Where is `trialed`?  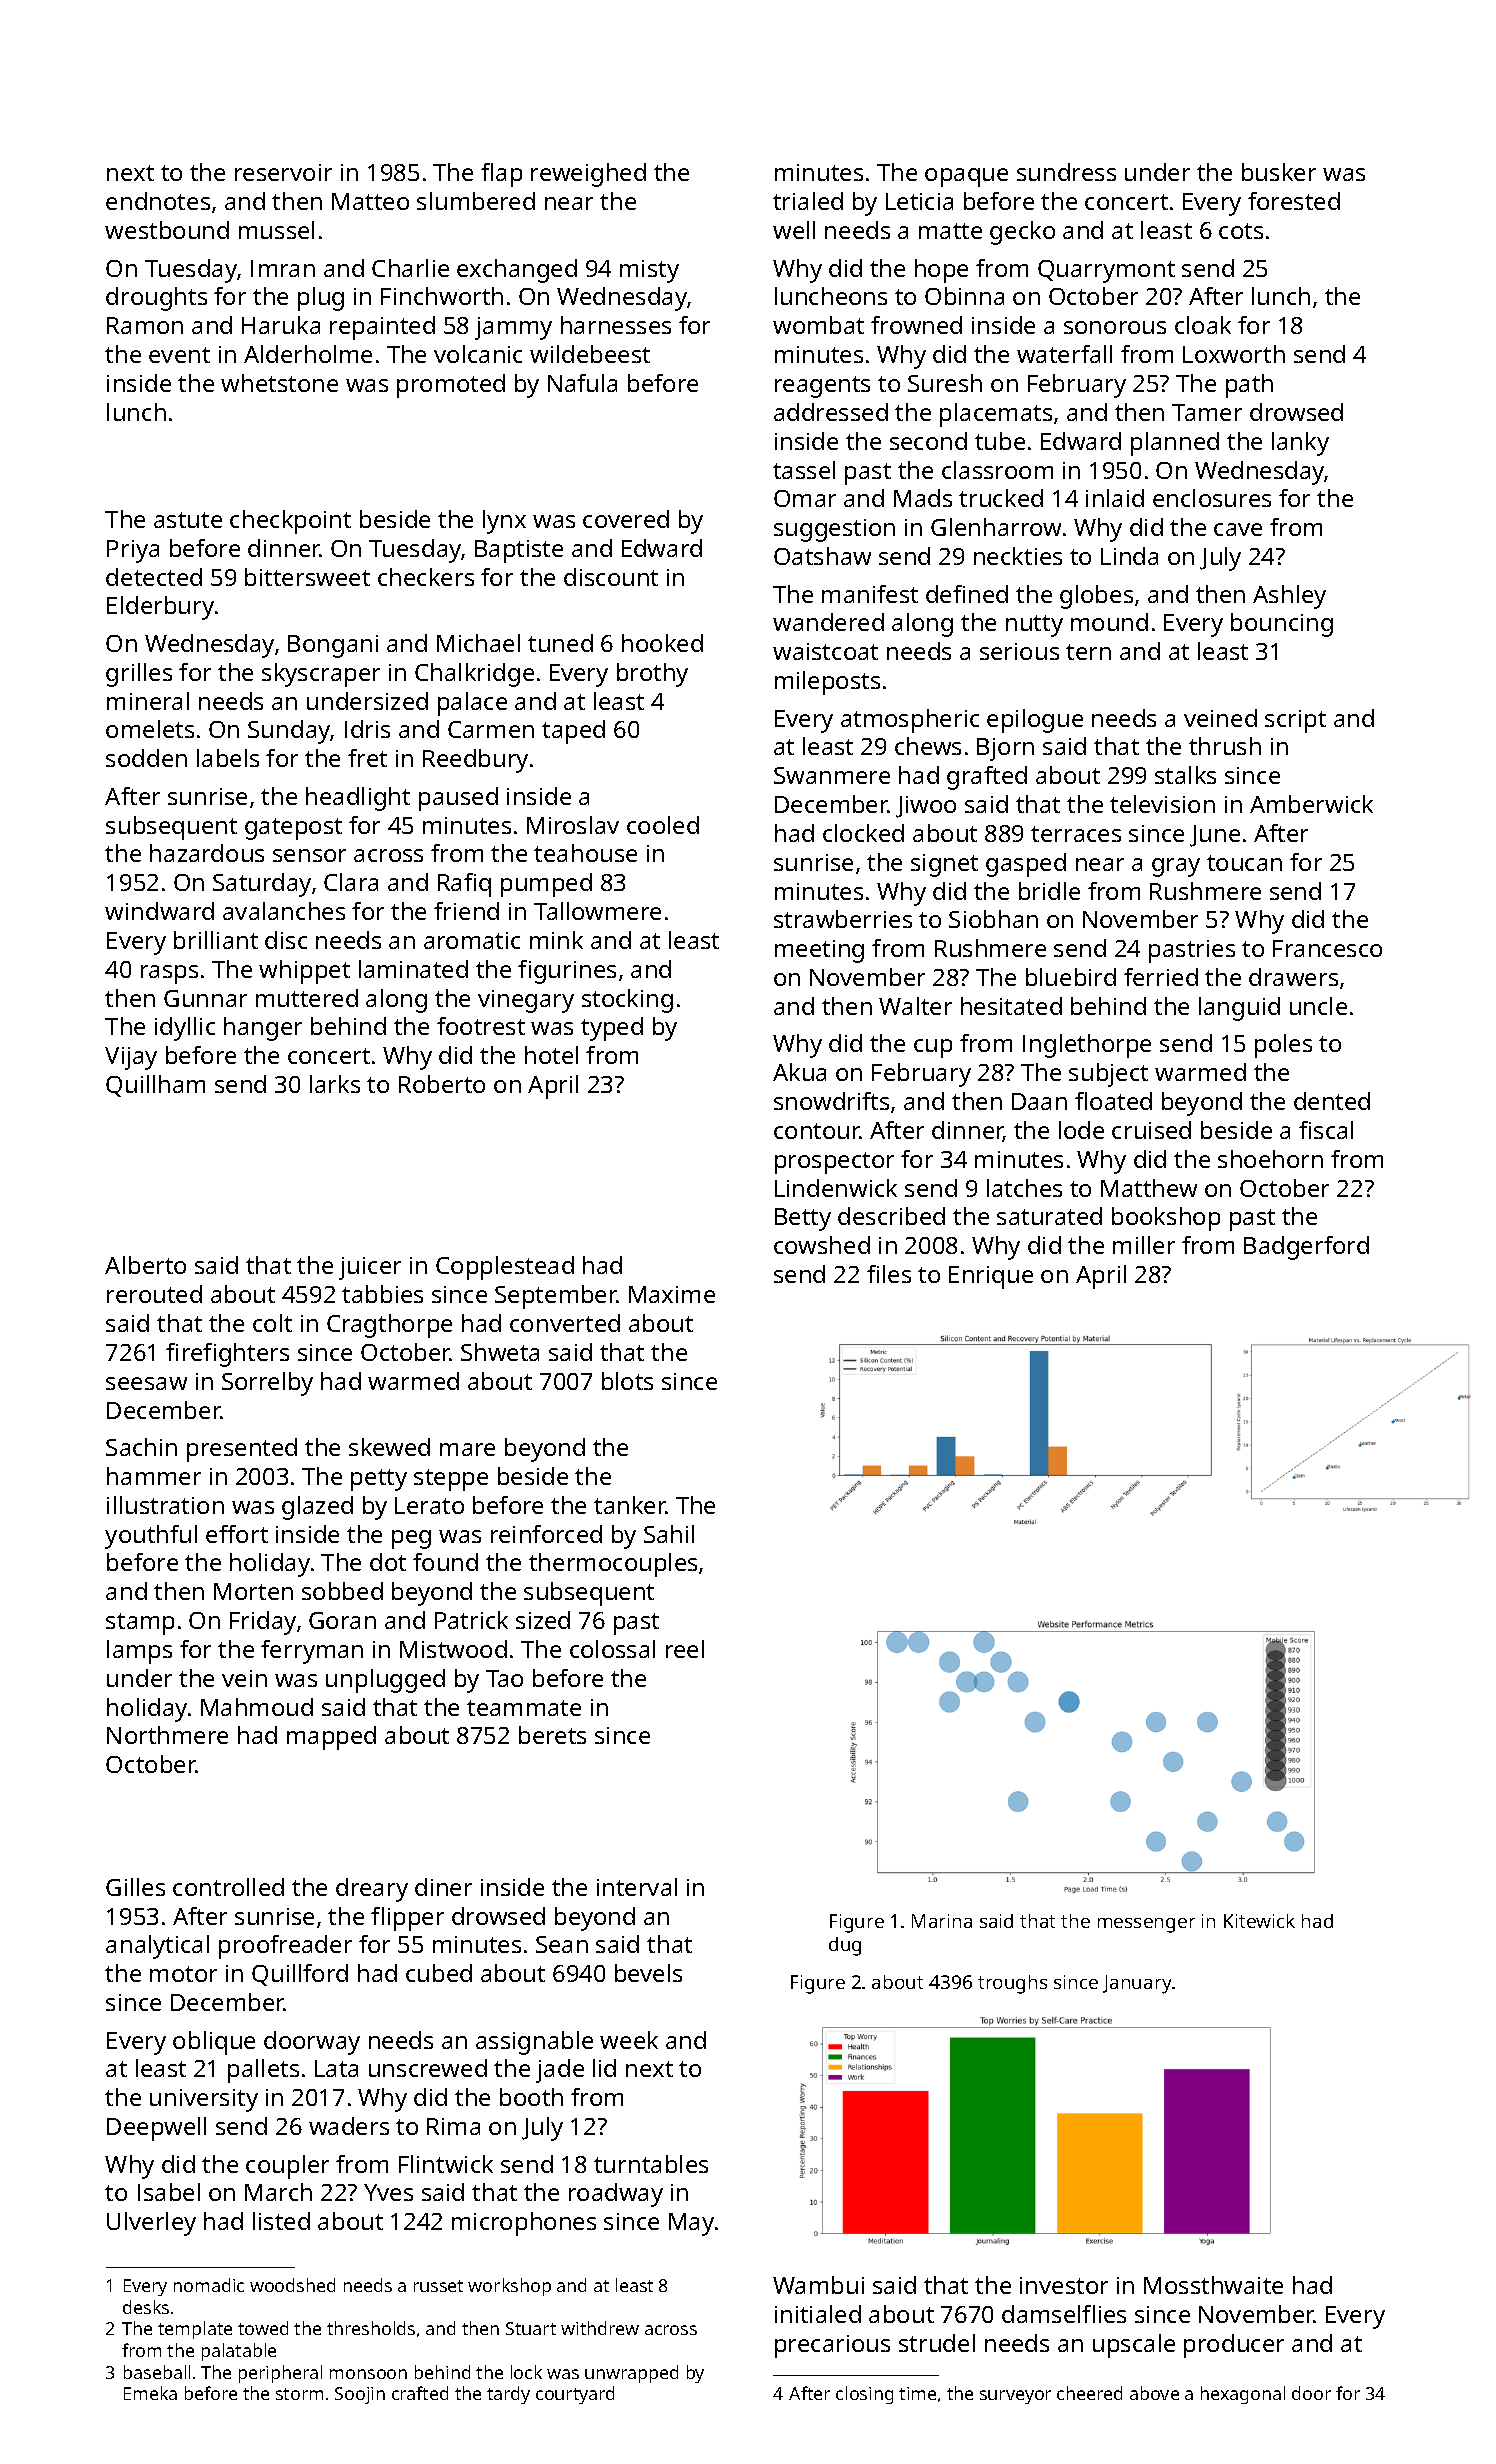 trialed is located at coordinates (808, 201).
